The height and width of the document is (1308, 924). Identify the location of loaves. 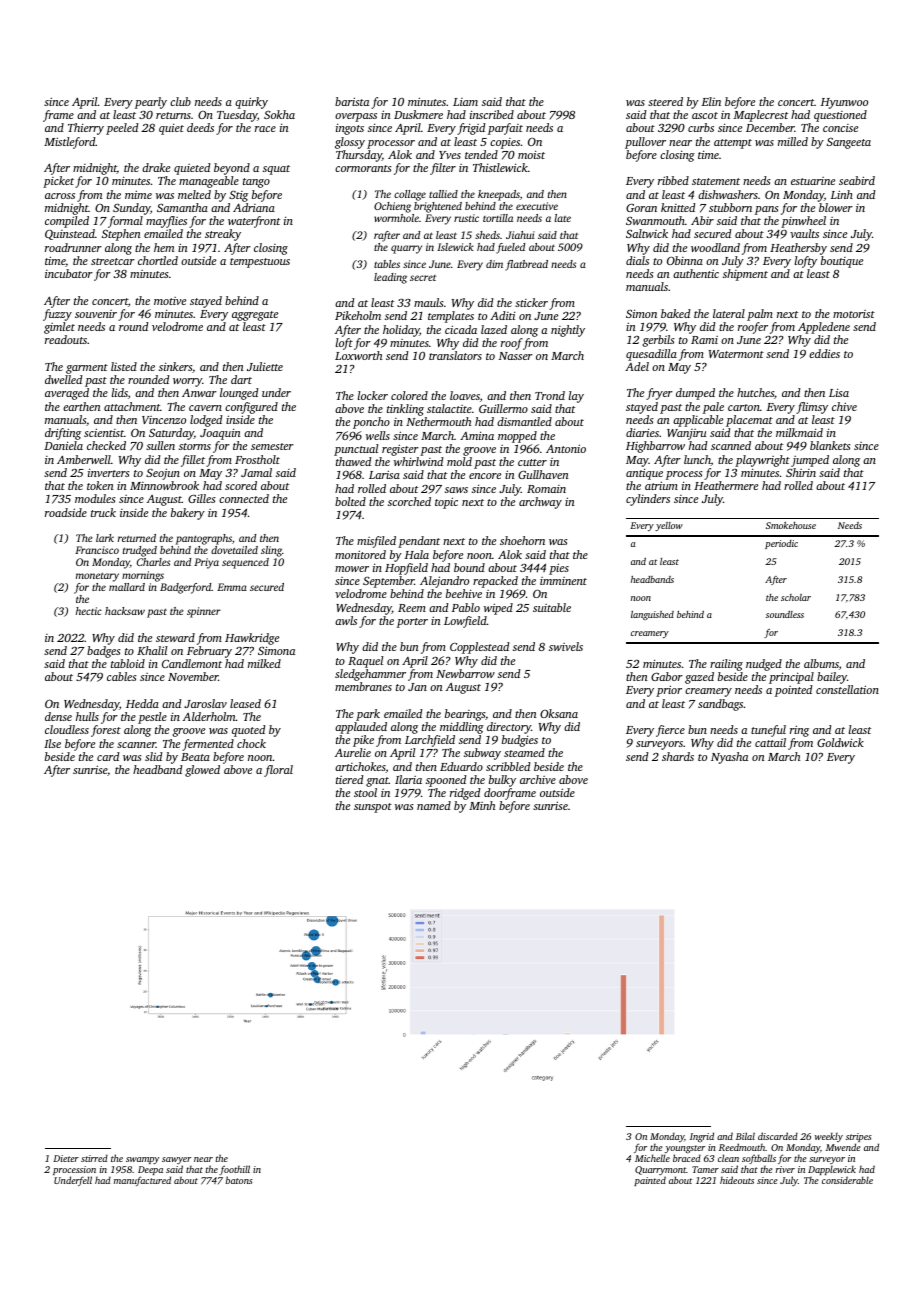
(465, 395).
